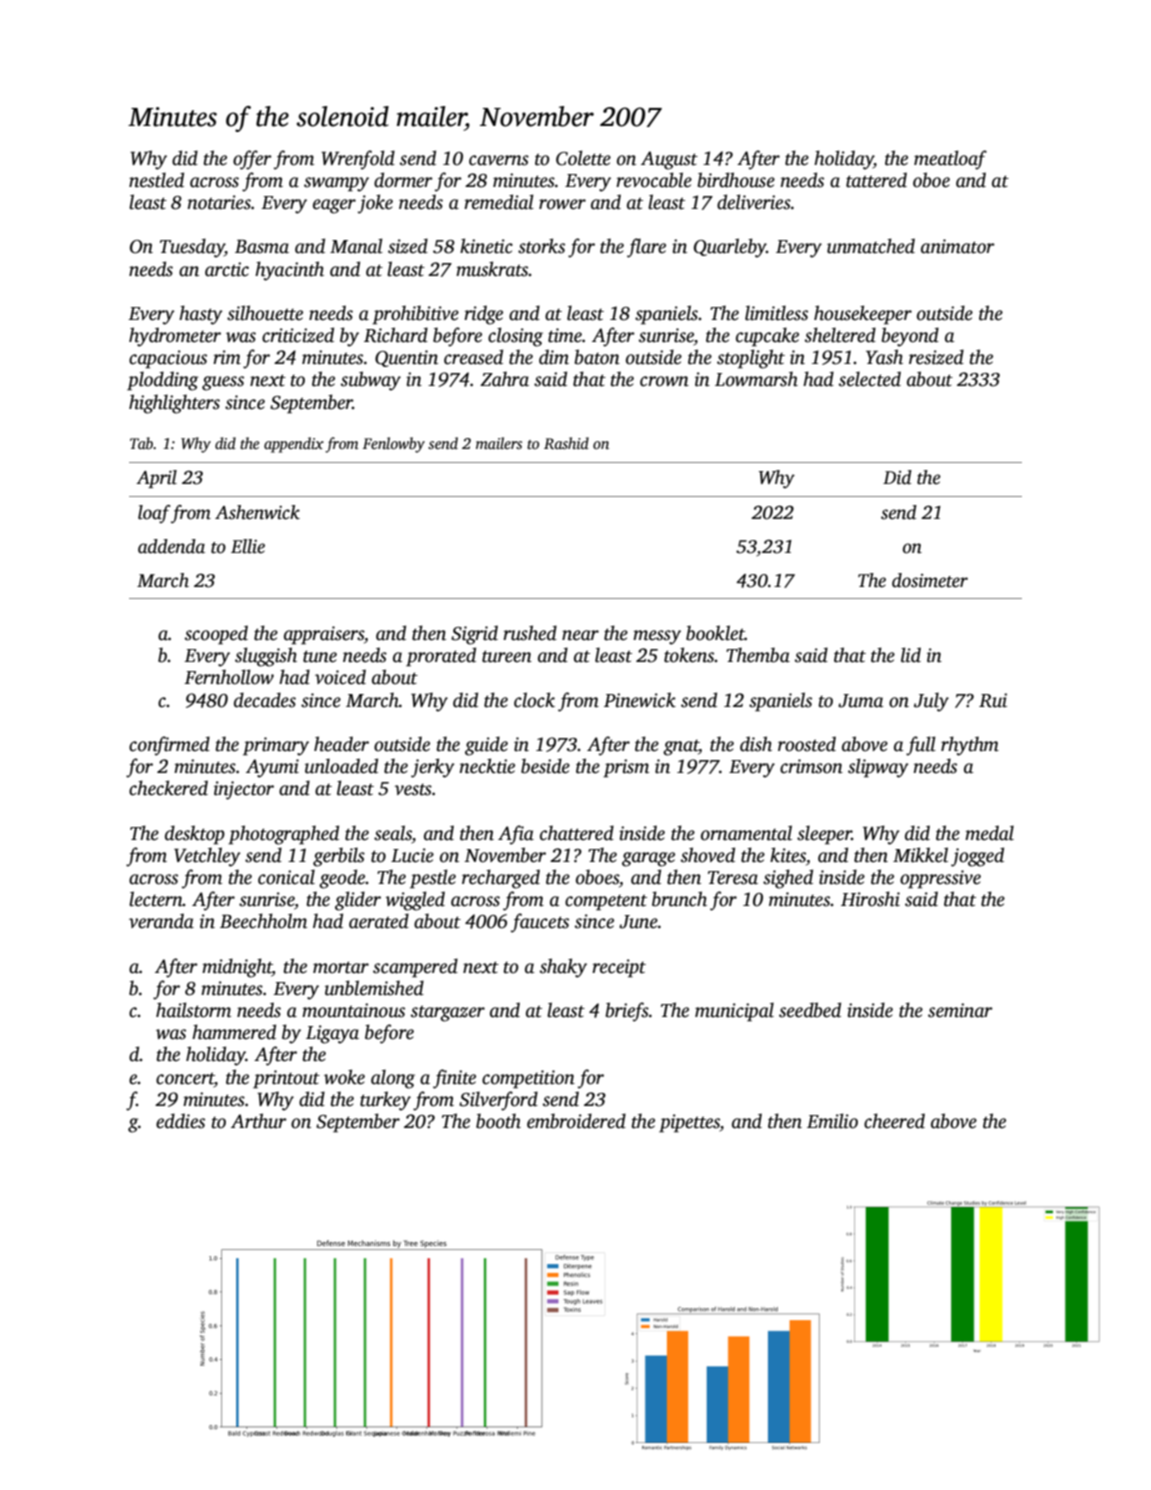 This image has height=1490, width=1151. I want to click on revocable, so click(654, 180).
